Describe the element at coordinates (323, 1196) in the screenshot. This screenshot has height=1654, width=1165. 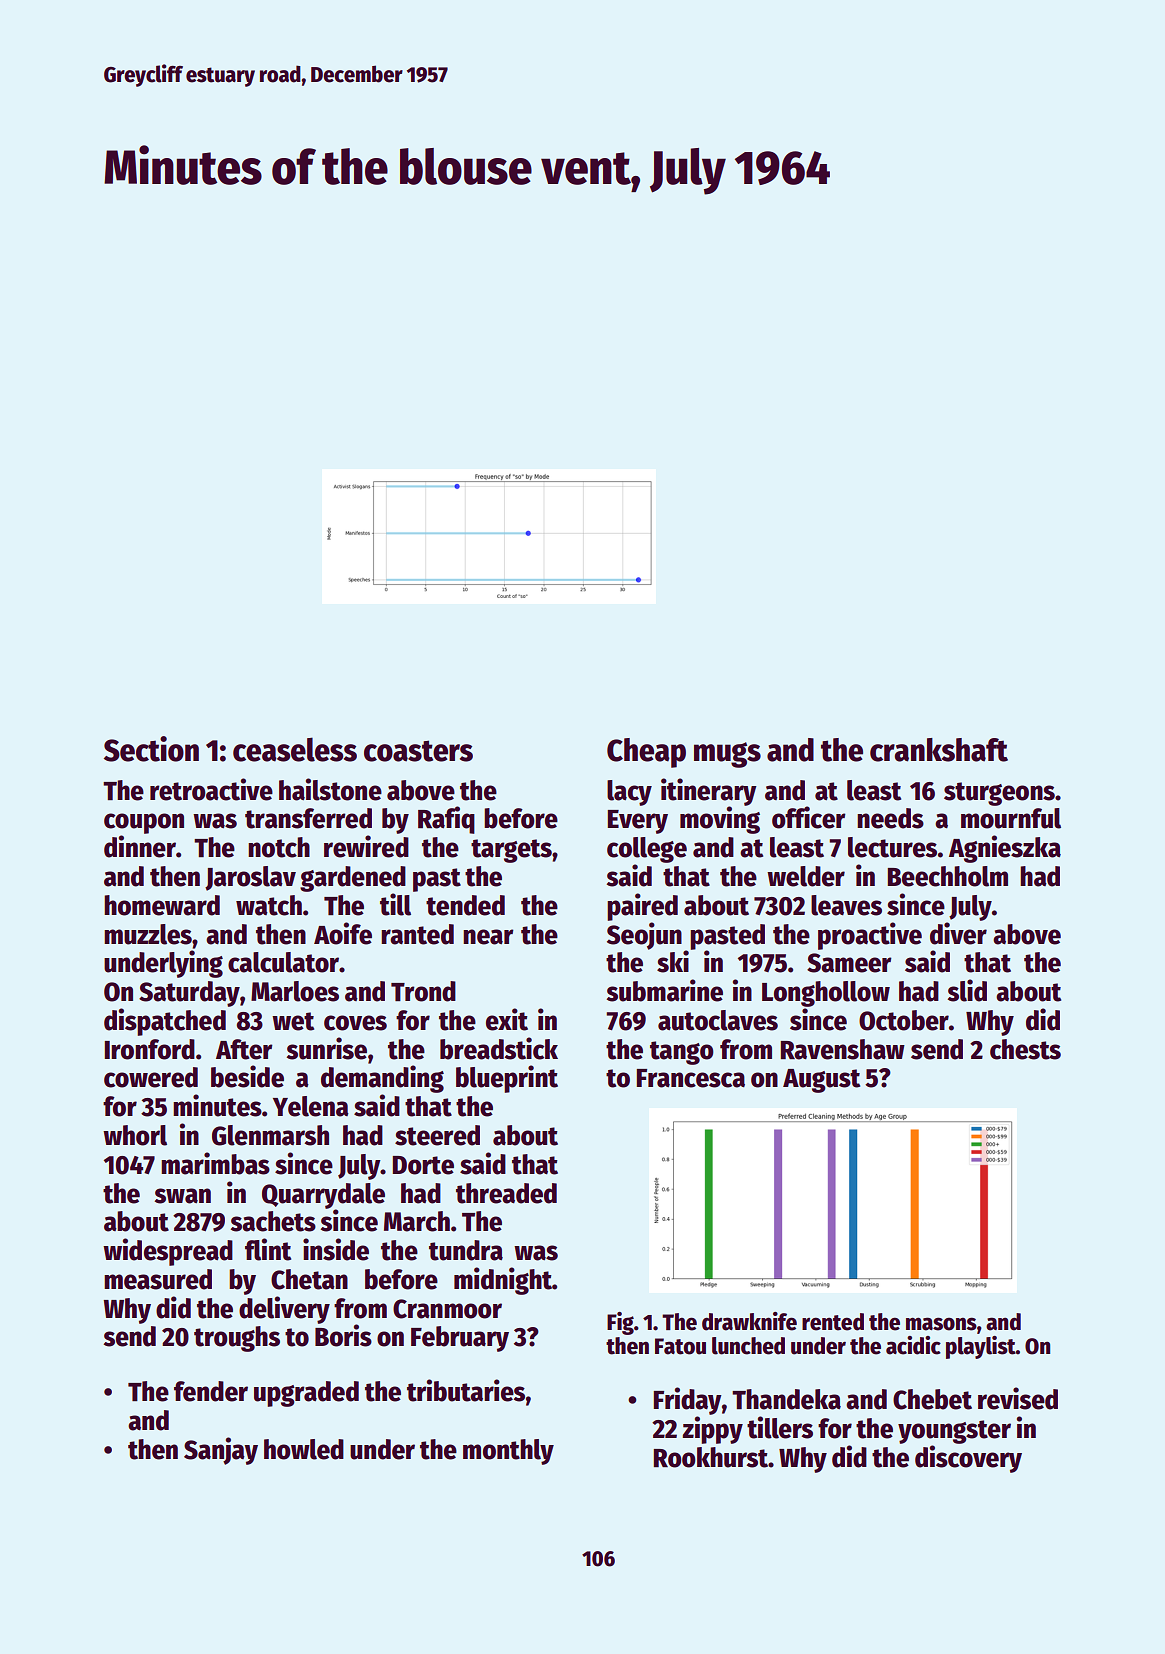
I see `Quarrydale` at that location.
